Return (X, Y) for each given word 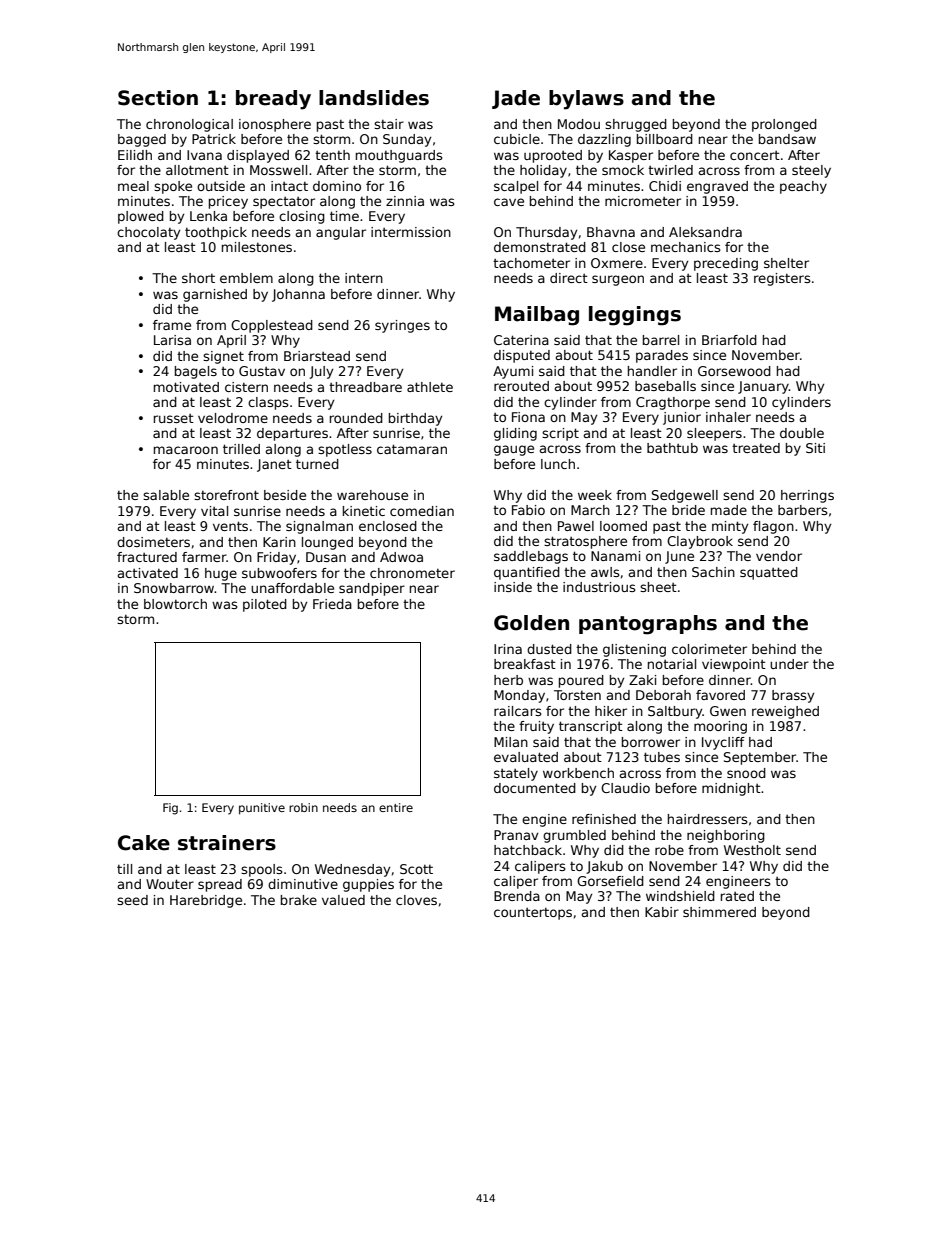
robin (303, 807)
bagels (196, 372)
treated (756, 448)
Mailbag (537, 316)
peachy (803, 187)
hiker (611, 711)
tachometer (531, 263)
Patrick (214, 139)
